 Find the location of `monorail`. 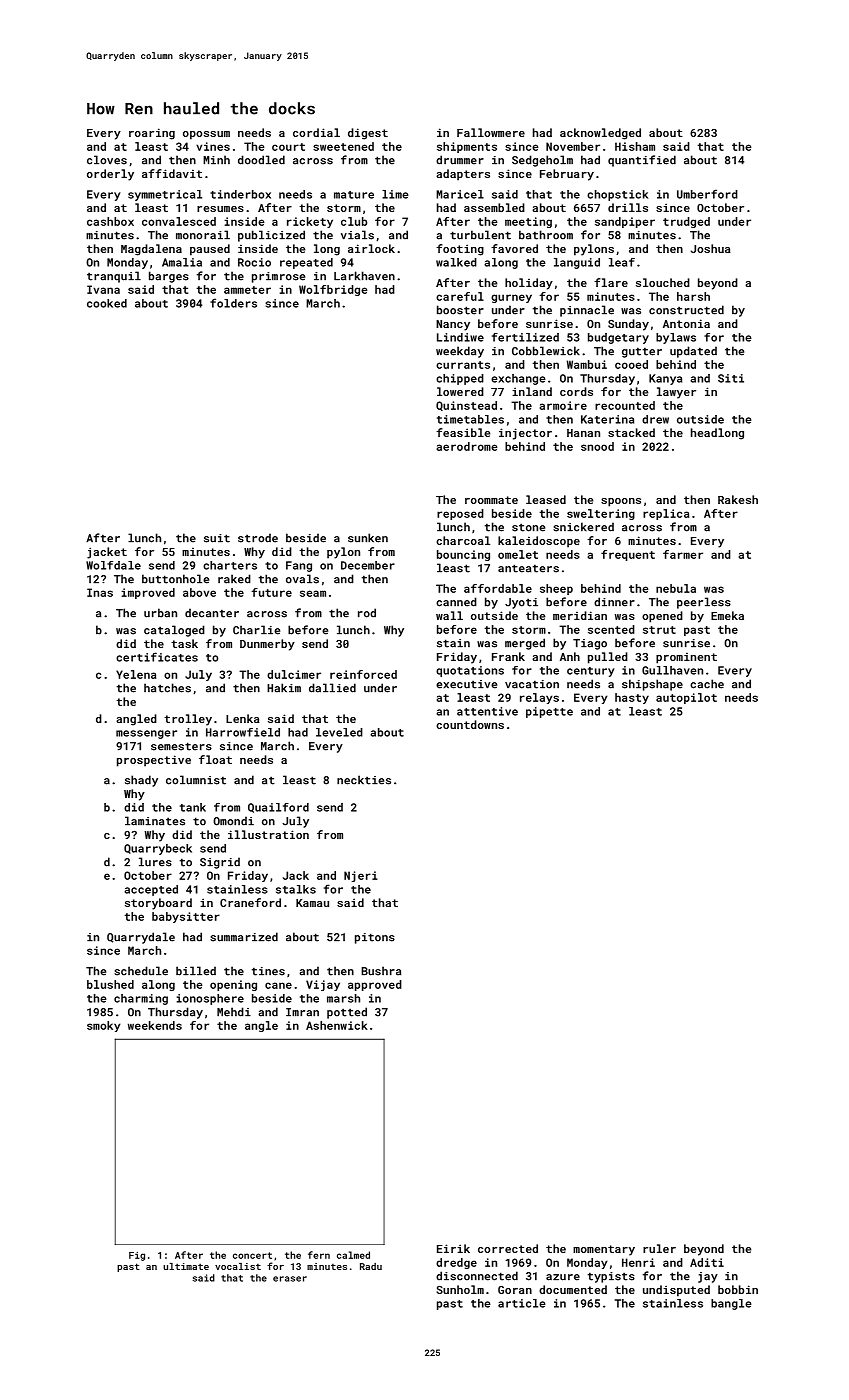

monorail is located at coordinates (203, 235).
